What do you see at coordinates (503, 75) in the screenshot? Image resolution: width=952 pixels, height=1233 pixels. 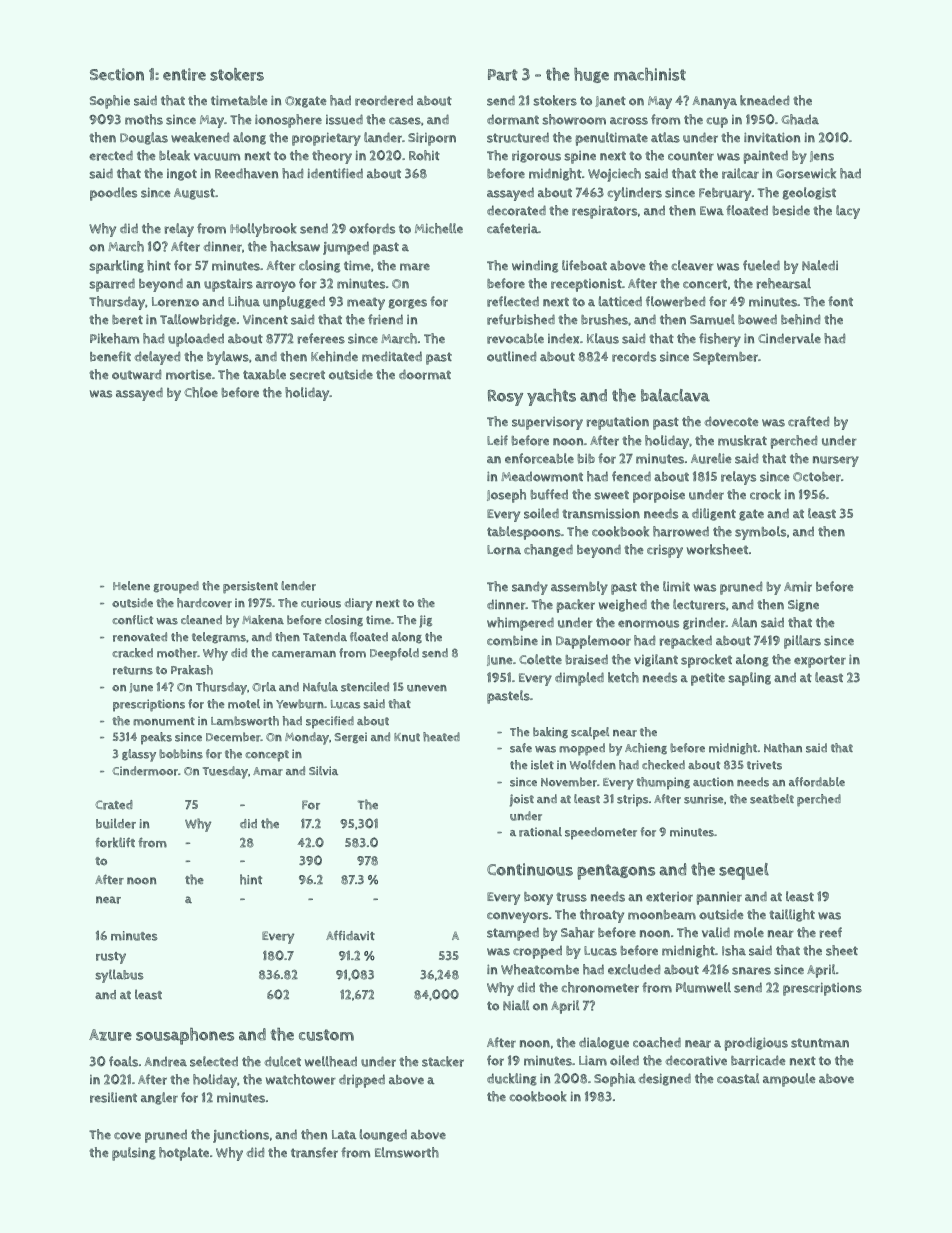 I see `Part` at bounding box center [503, 75].
